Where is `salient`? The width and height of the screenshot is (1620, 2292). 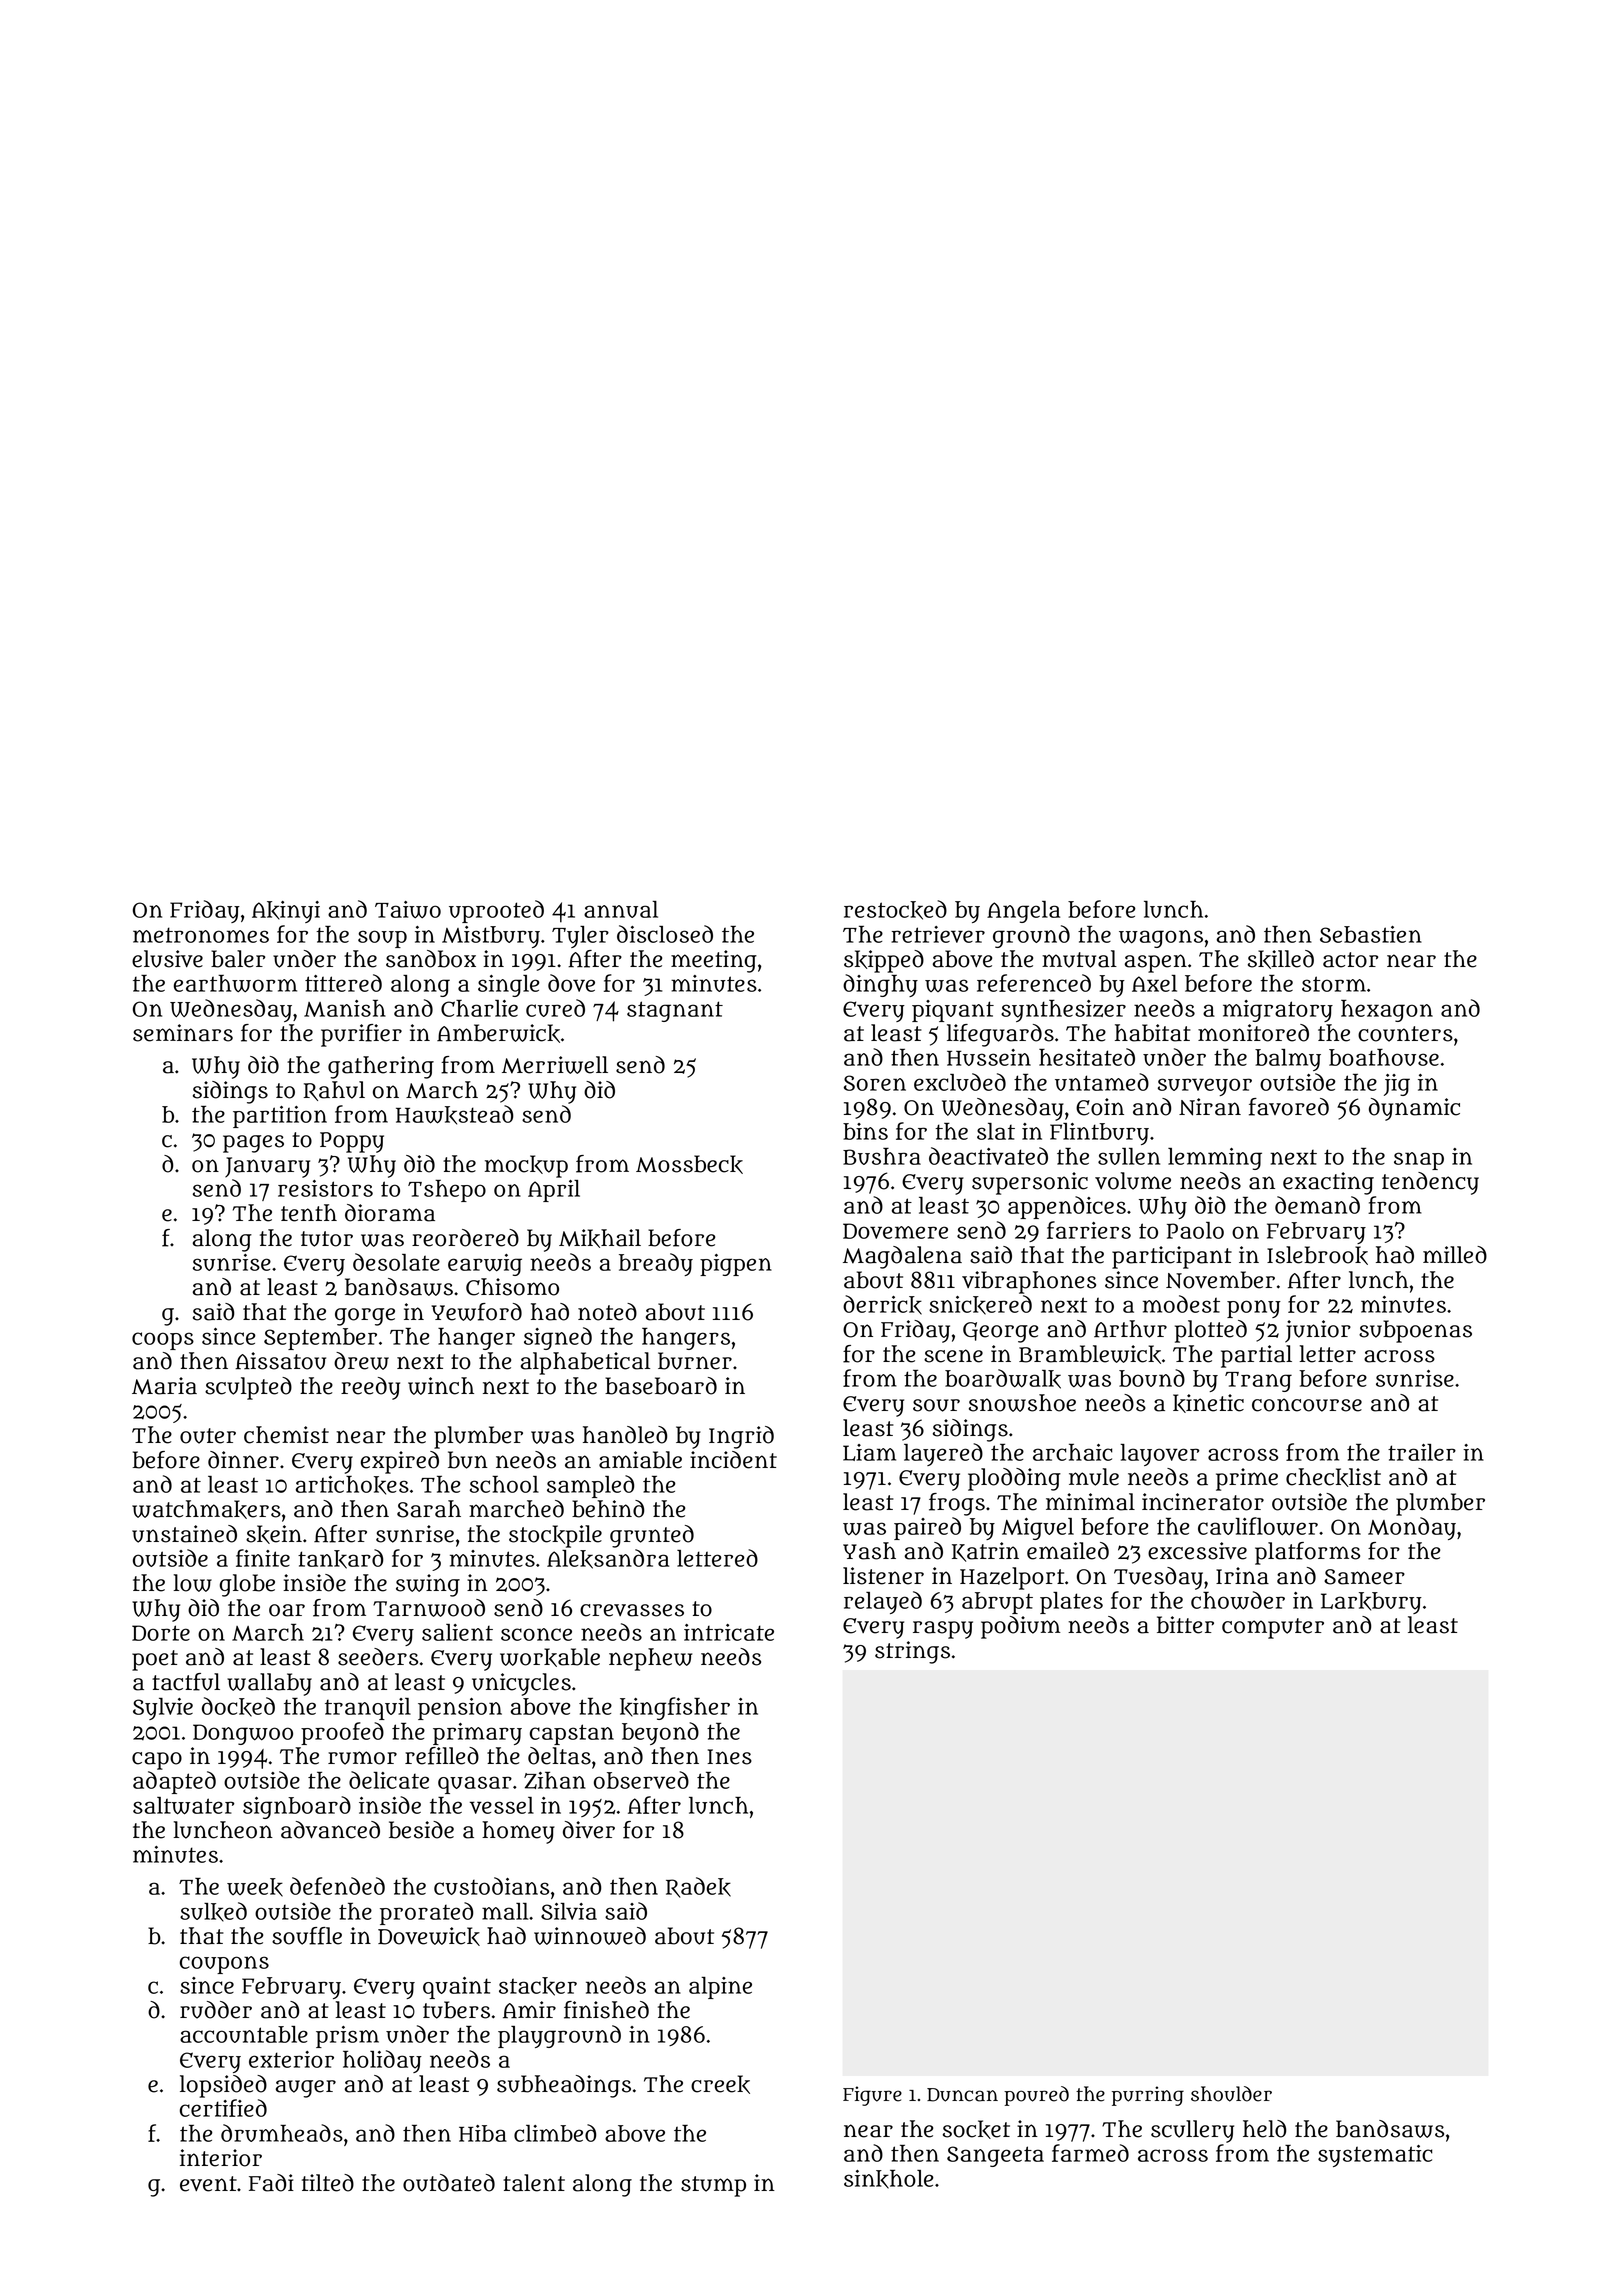
salient is located at coordinates (457, 1632).
